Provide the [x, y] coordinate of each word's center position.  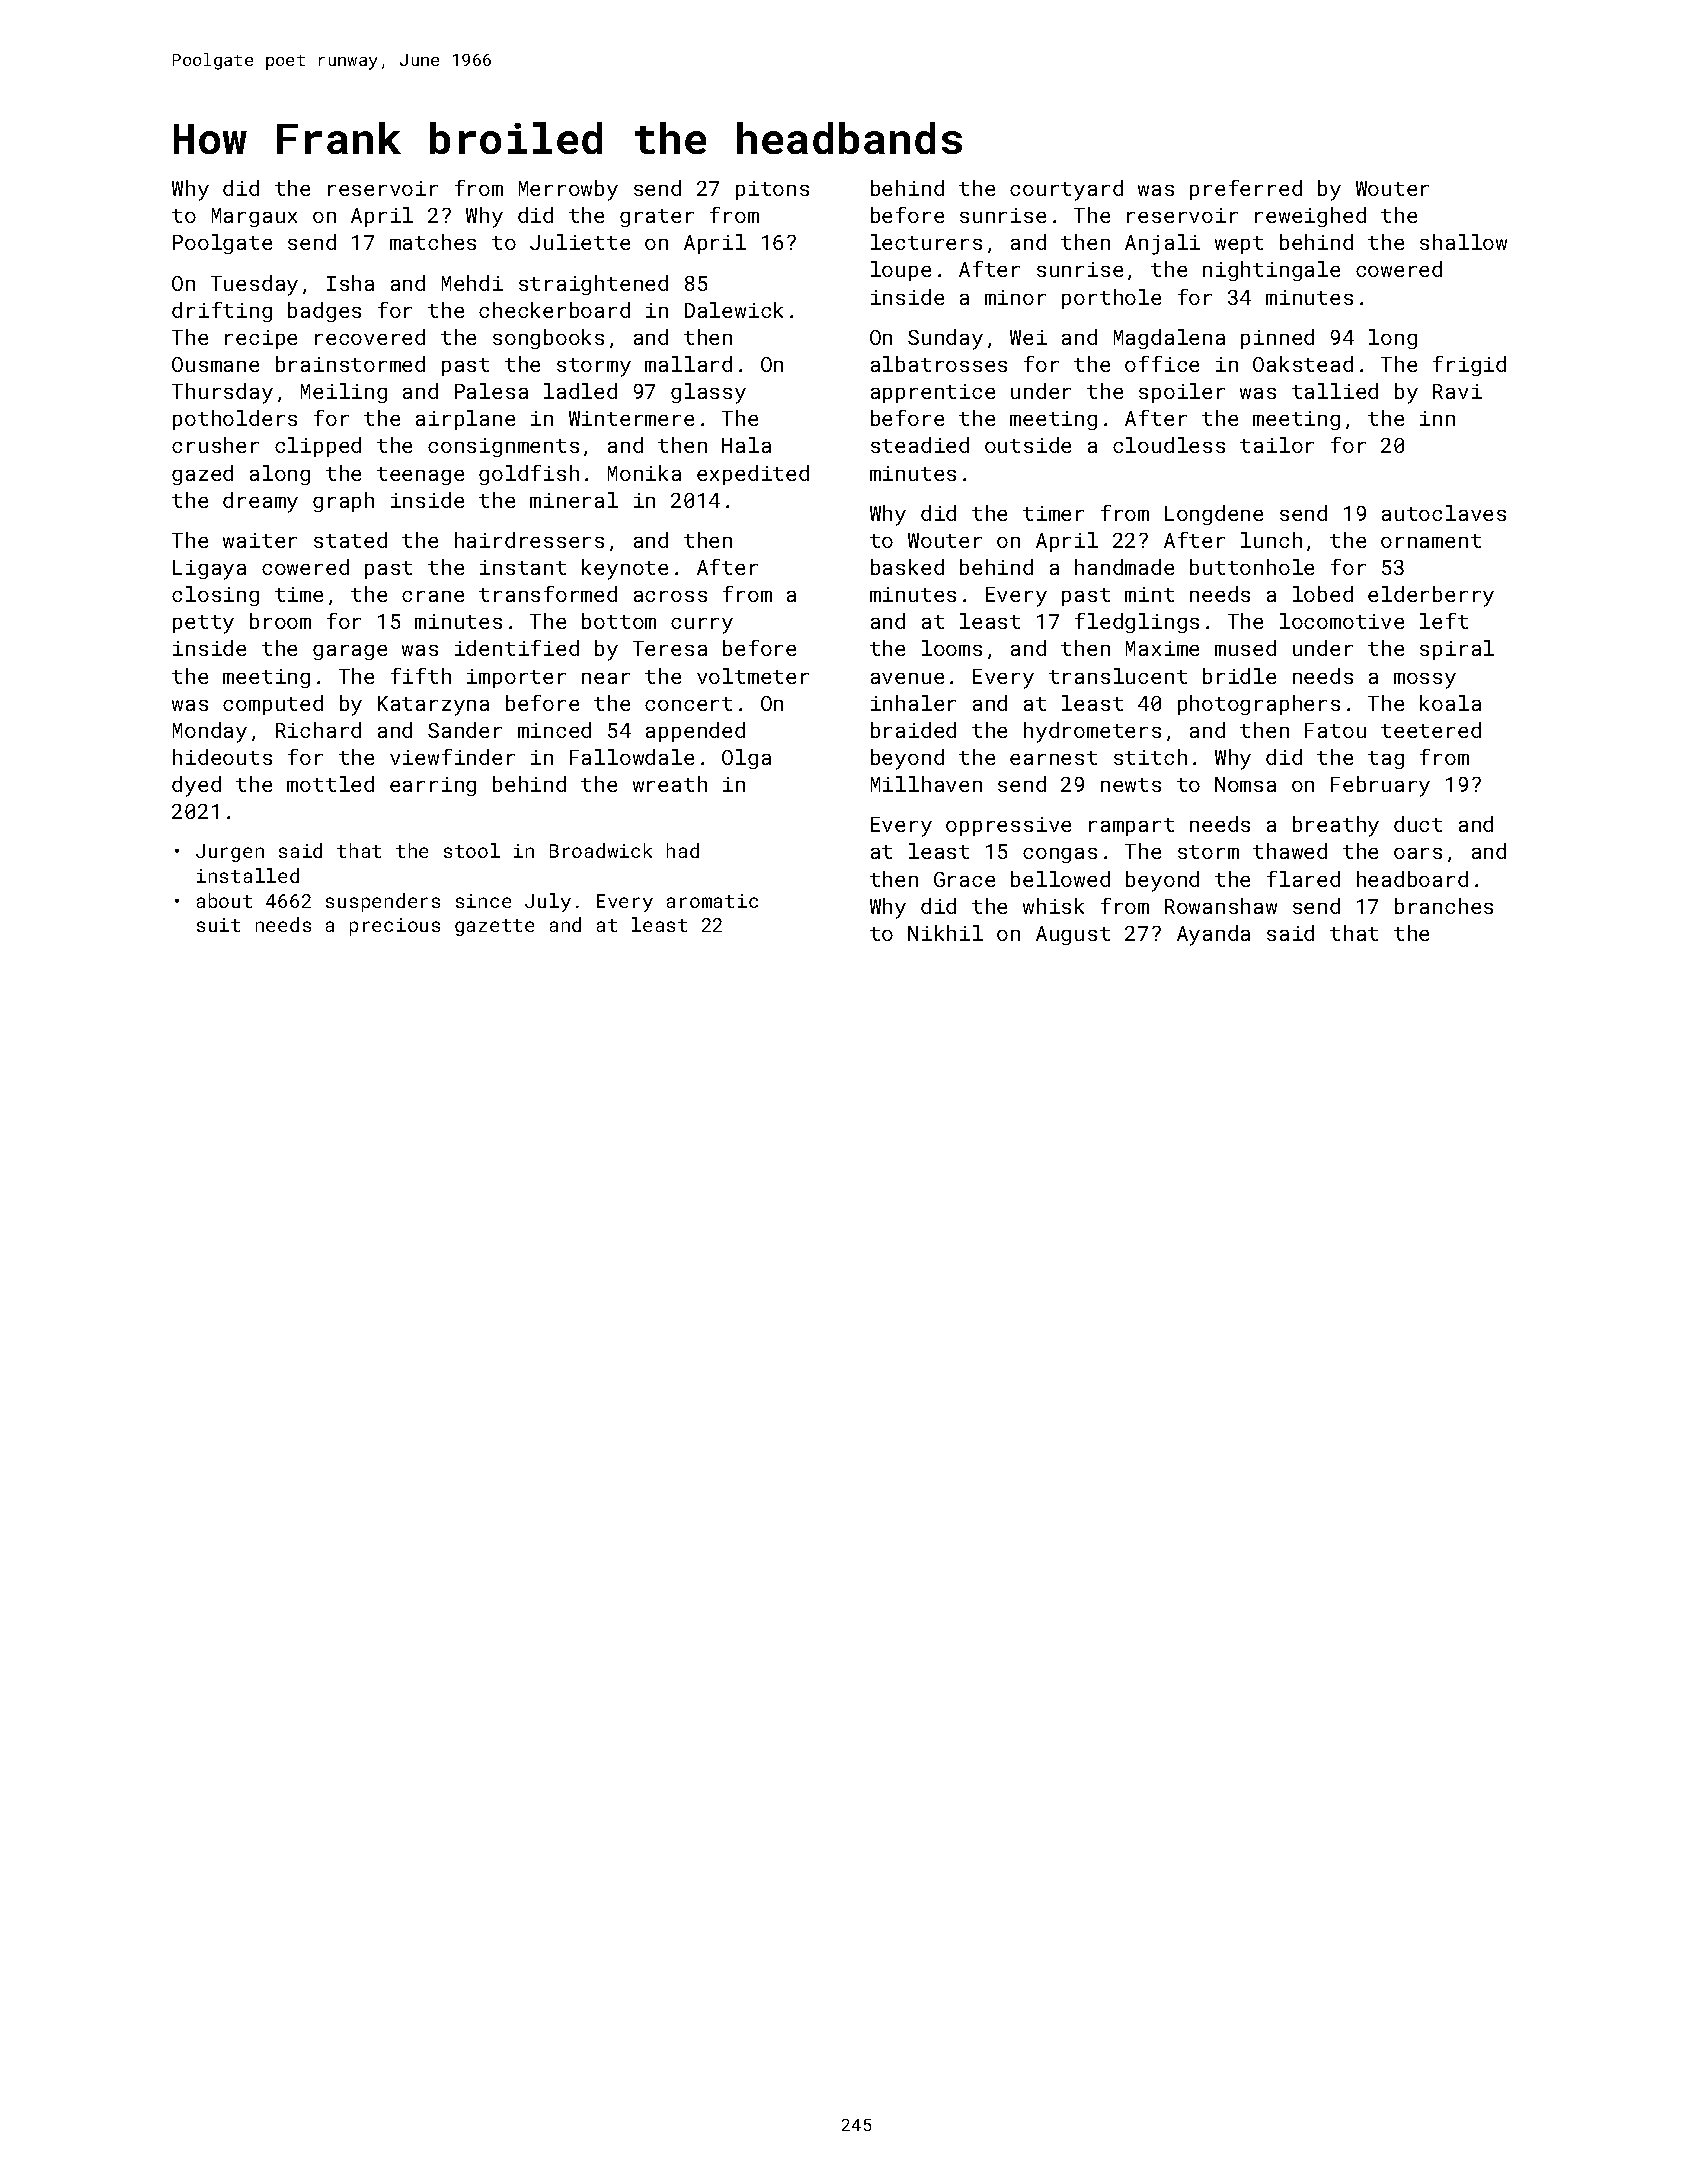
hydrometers [1092, 732]
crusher [215, 445]
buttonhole [1252, 567]
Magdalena [1169, 339]
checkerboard [554, 310]
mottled [330, 784]
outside [1028, 445]
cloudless [1169, 445]
